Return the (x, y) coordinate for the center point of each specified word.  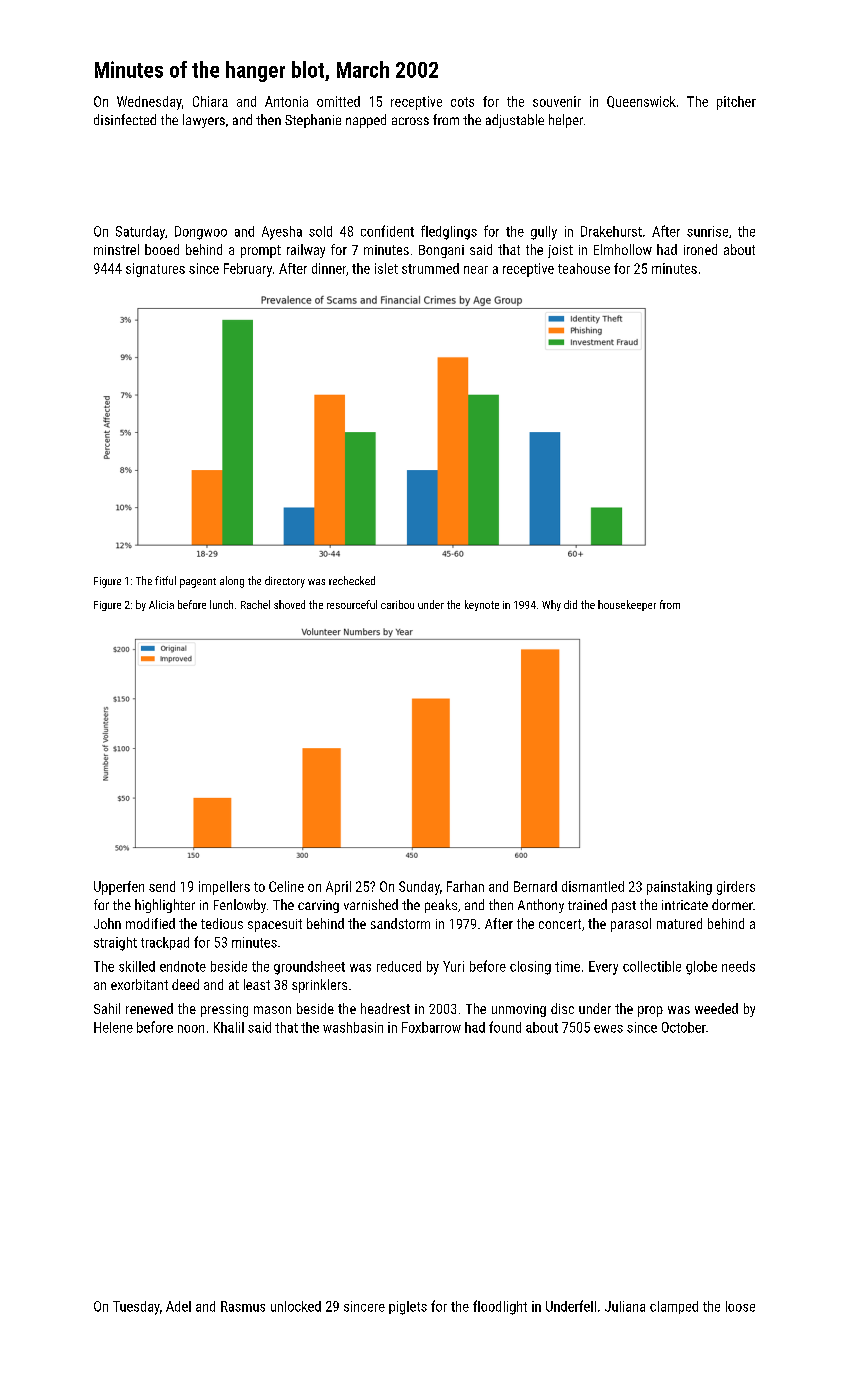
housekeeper (627, 605)
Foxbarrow (431, 1027)
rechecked (352, 580)
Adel (178, 1306)
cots (462, 102)
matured (679, 923)
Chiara (210, 101)
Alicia (161, 604)
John (107, 923)
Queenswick (641, 102)
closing (530, 968)
